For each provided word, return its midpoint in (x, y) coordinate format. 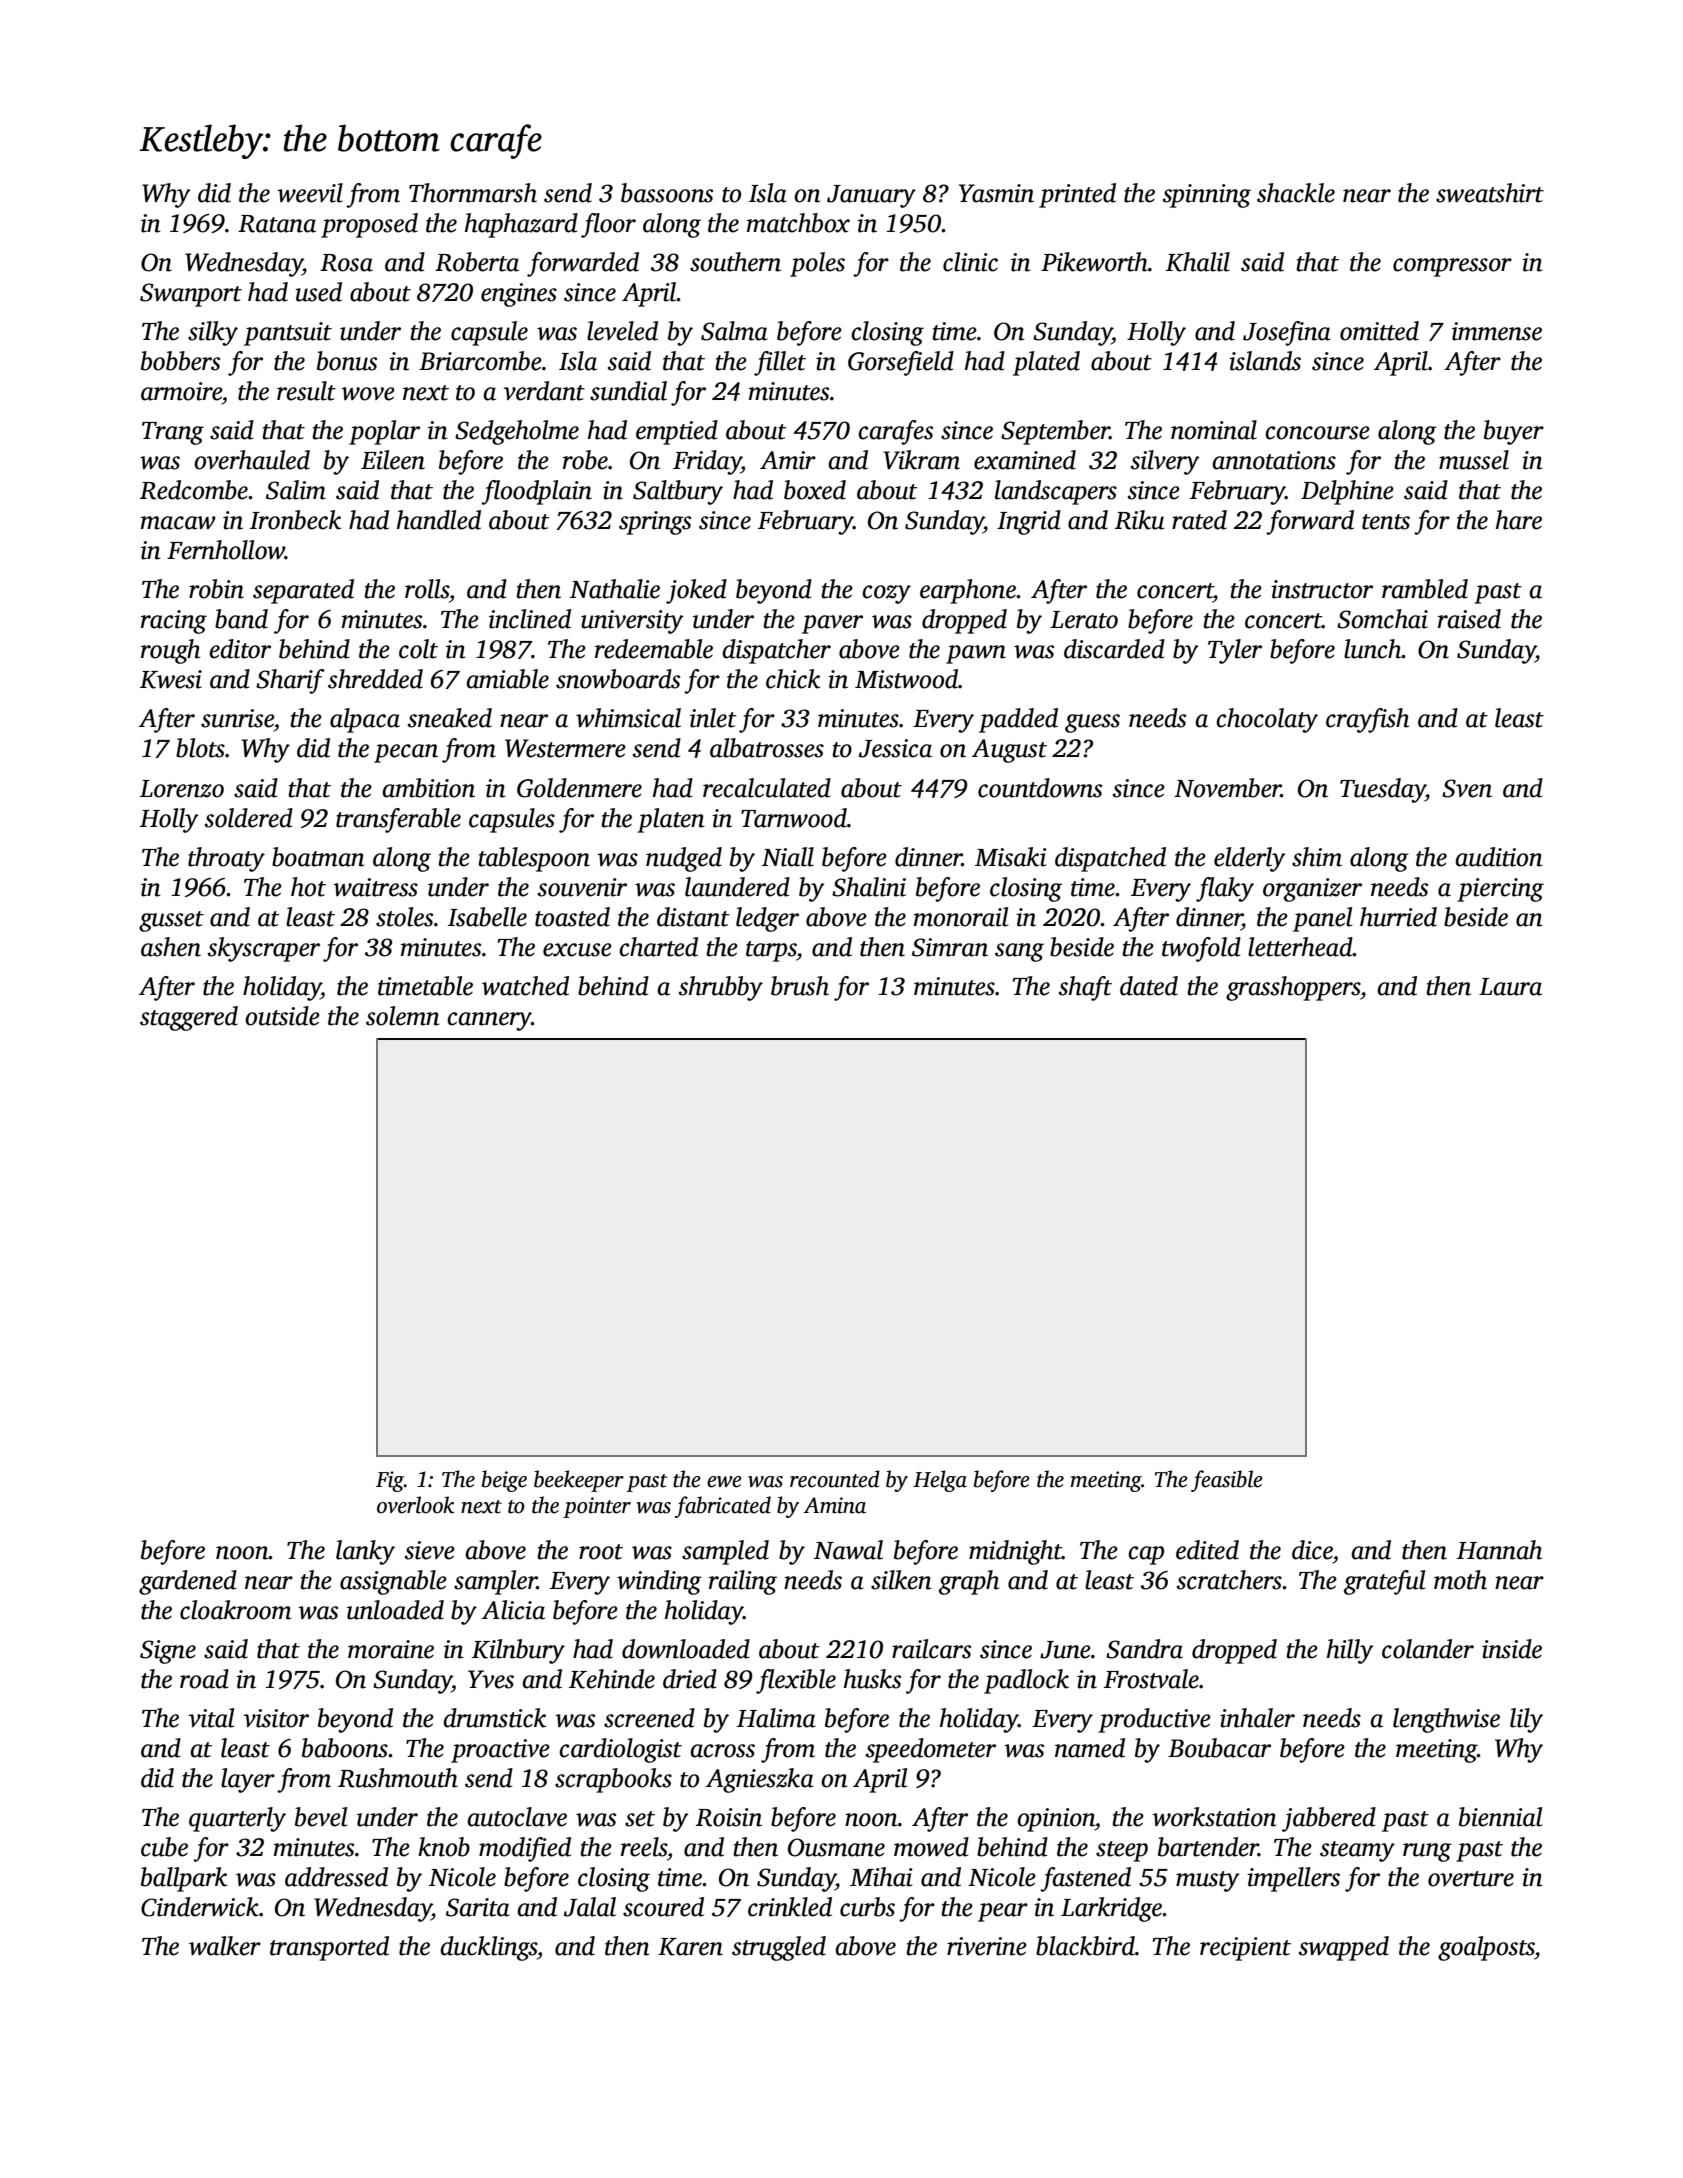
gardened (188, 1582)
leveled (622, 331)
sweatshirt (1490, 193)
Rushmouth (398, 1778)
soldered (249, 818)
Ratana (277, 224)
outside (282, 1016)
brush (800, 986)
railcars (931, 1649)
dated (1149, 986)
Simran (950, 947)
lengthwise (1446, 1720)
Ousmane (836, 1847)
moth (1460, 1580)
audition (1499, 857)
